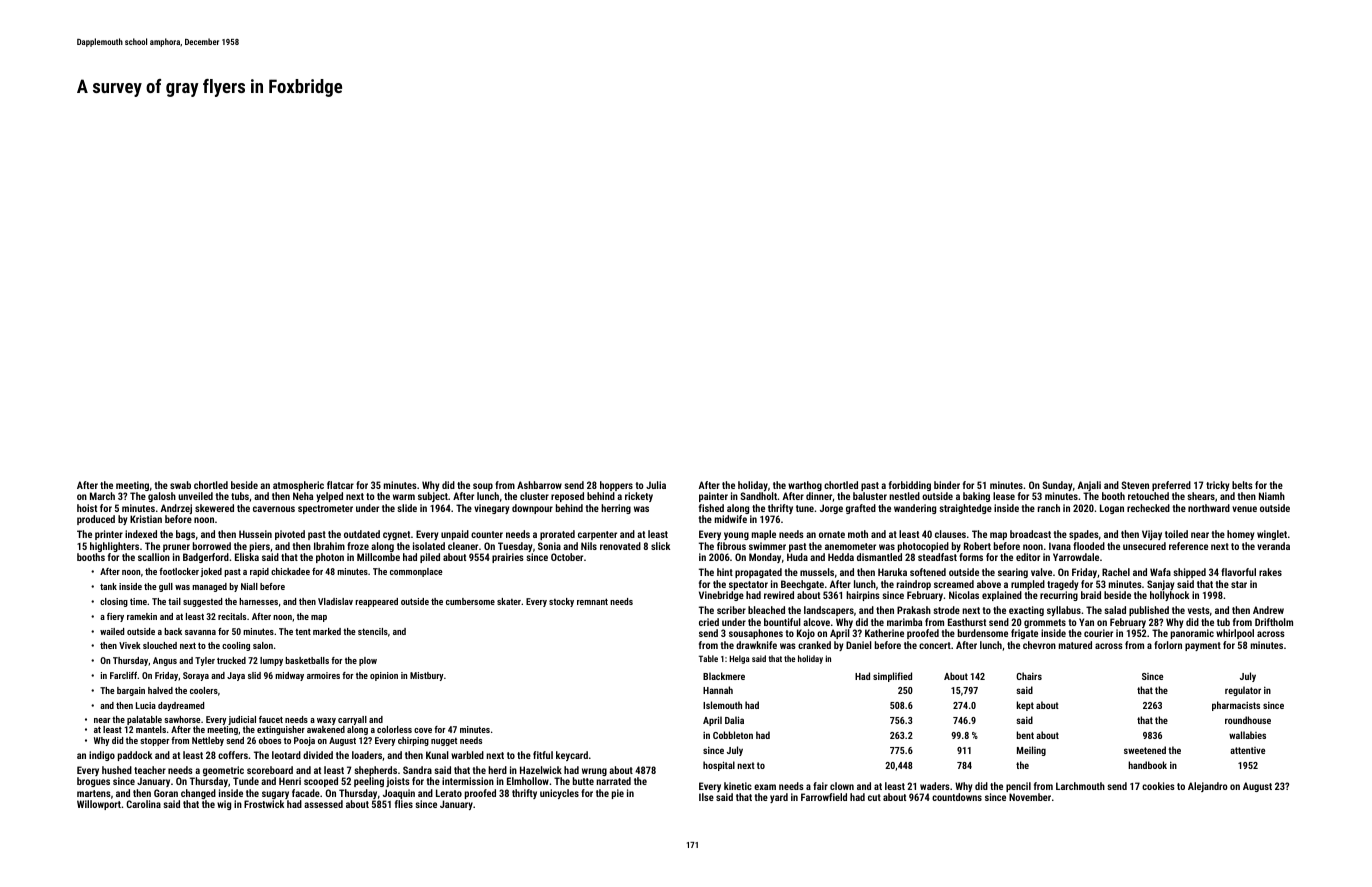 The image size is (1372, 887). What do you see at coordinates (722, 705) in the screenshot?
I see `Islemouth` at bounding box center [722, 705].
